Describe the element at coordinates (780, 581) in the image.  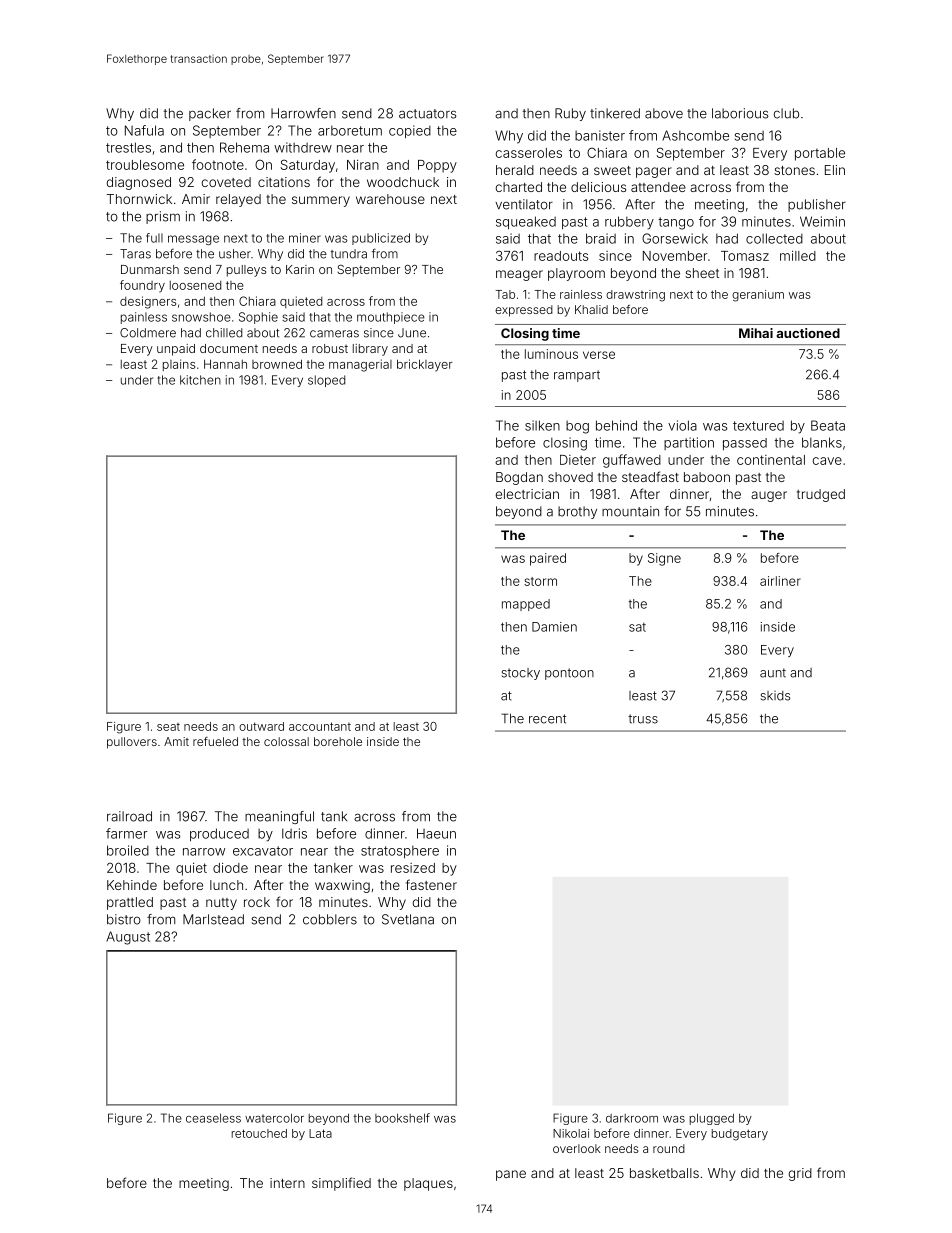
I see `airliner` at that location.
